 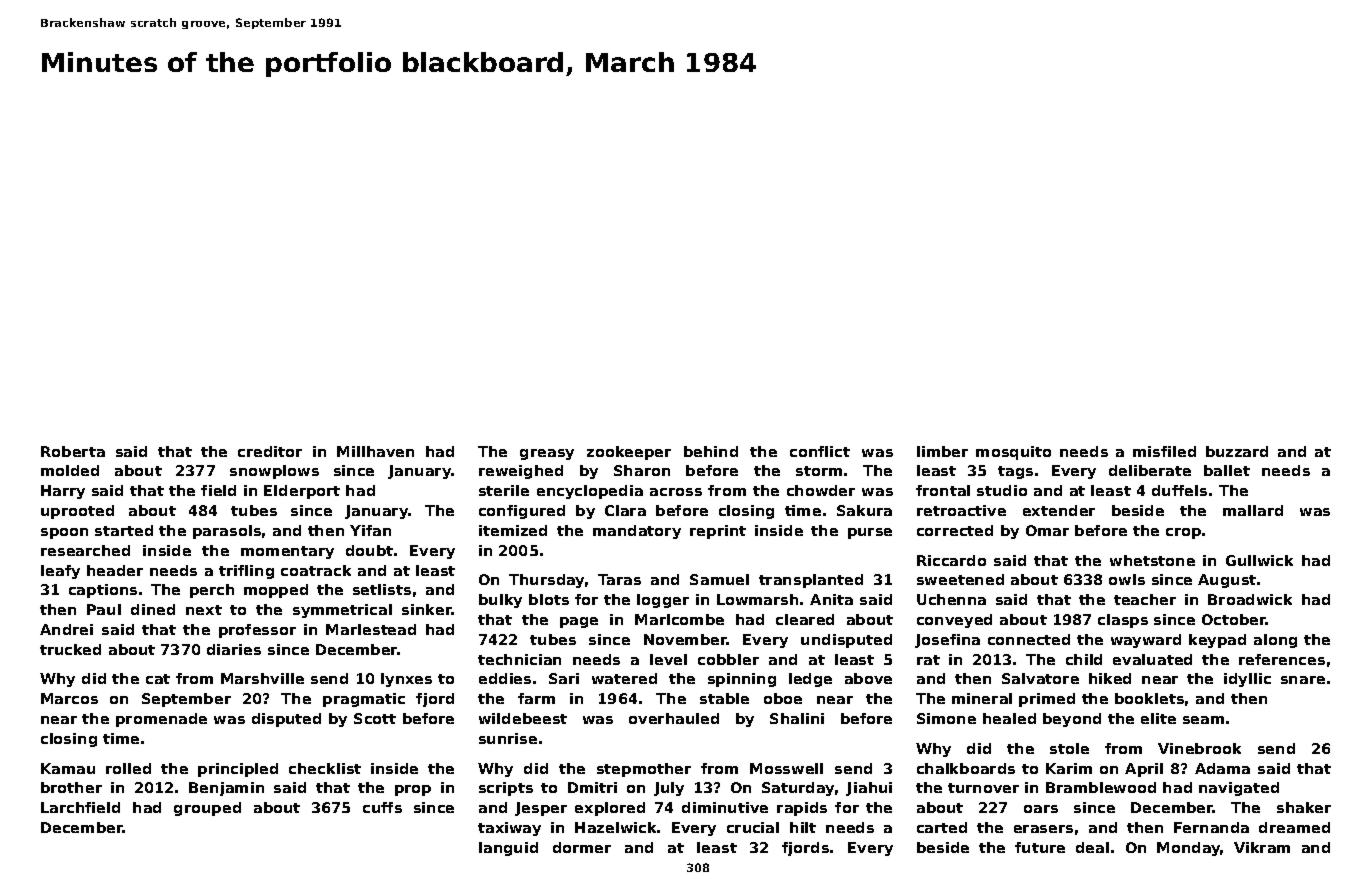 What do you see at coordinates (262, 678) in the screenshot?
I see `Marshville` at bounding box center [262, 678].
